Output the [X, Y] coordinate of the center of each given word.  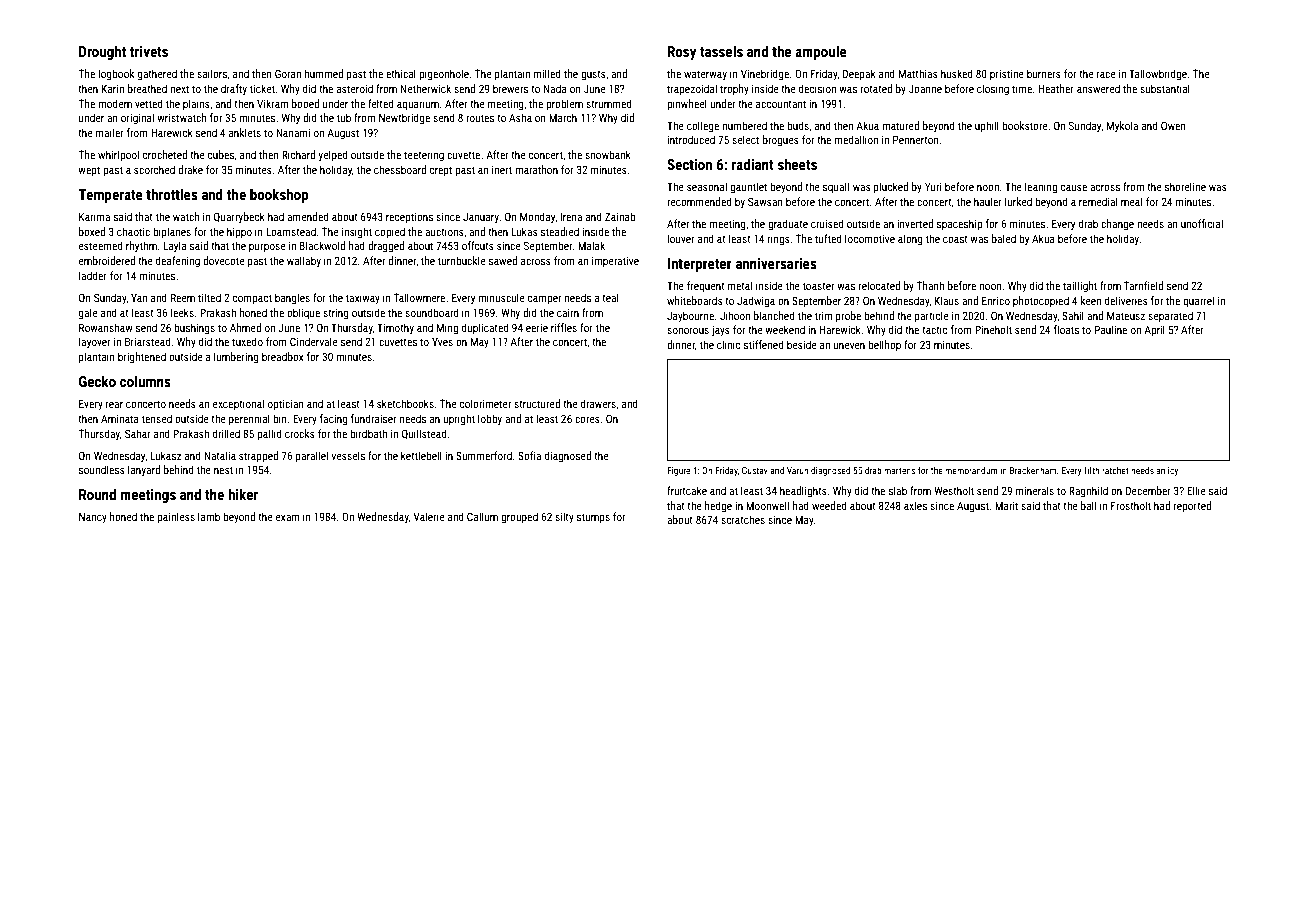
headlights [803, 492]
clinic [728, 344]
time [1022, 89]
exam [288, 518]
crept [441, 171]
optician [286, 405]
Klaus [947, 300]
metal [740, 285]
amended [308, 216]
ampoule [821, 52]
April [1154, 331]
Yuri [933, 186]
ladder [93, 275]
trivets [148, 51]
